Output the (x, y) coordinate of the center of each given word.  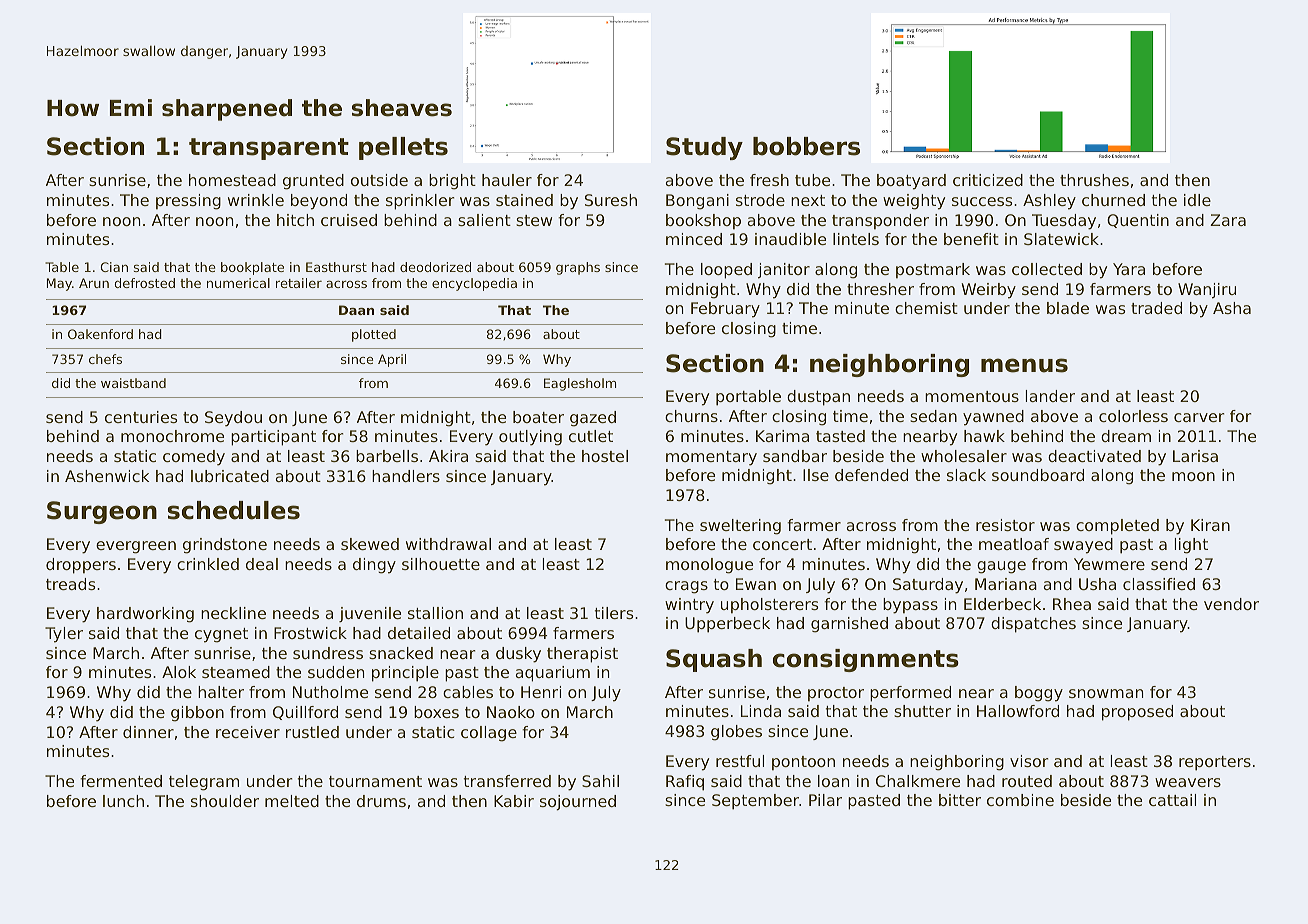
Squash (714, 660)
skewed (370, 544)
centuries (141, 417)
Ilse (816, 475)
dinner (148, 732)
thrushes (1094, 180)
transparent (269, 149)
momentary (711, 458)
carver (1199, 417)
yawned (993, 418)
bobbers (806, 146)
